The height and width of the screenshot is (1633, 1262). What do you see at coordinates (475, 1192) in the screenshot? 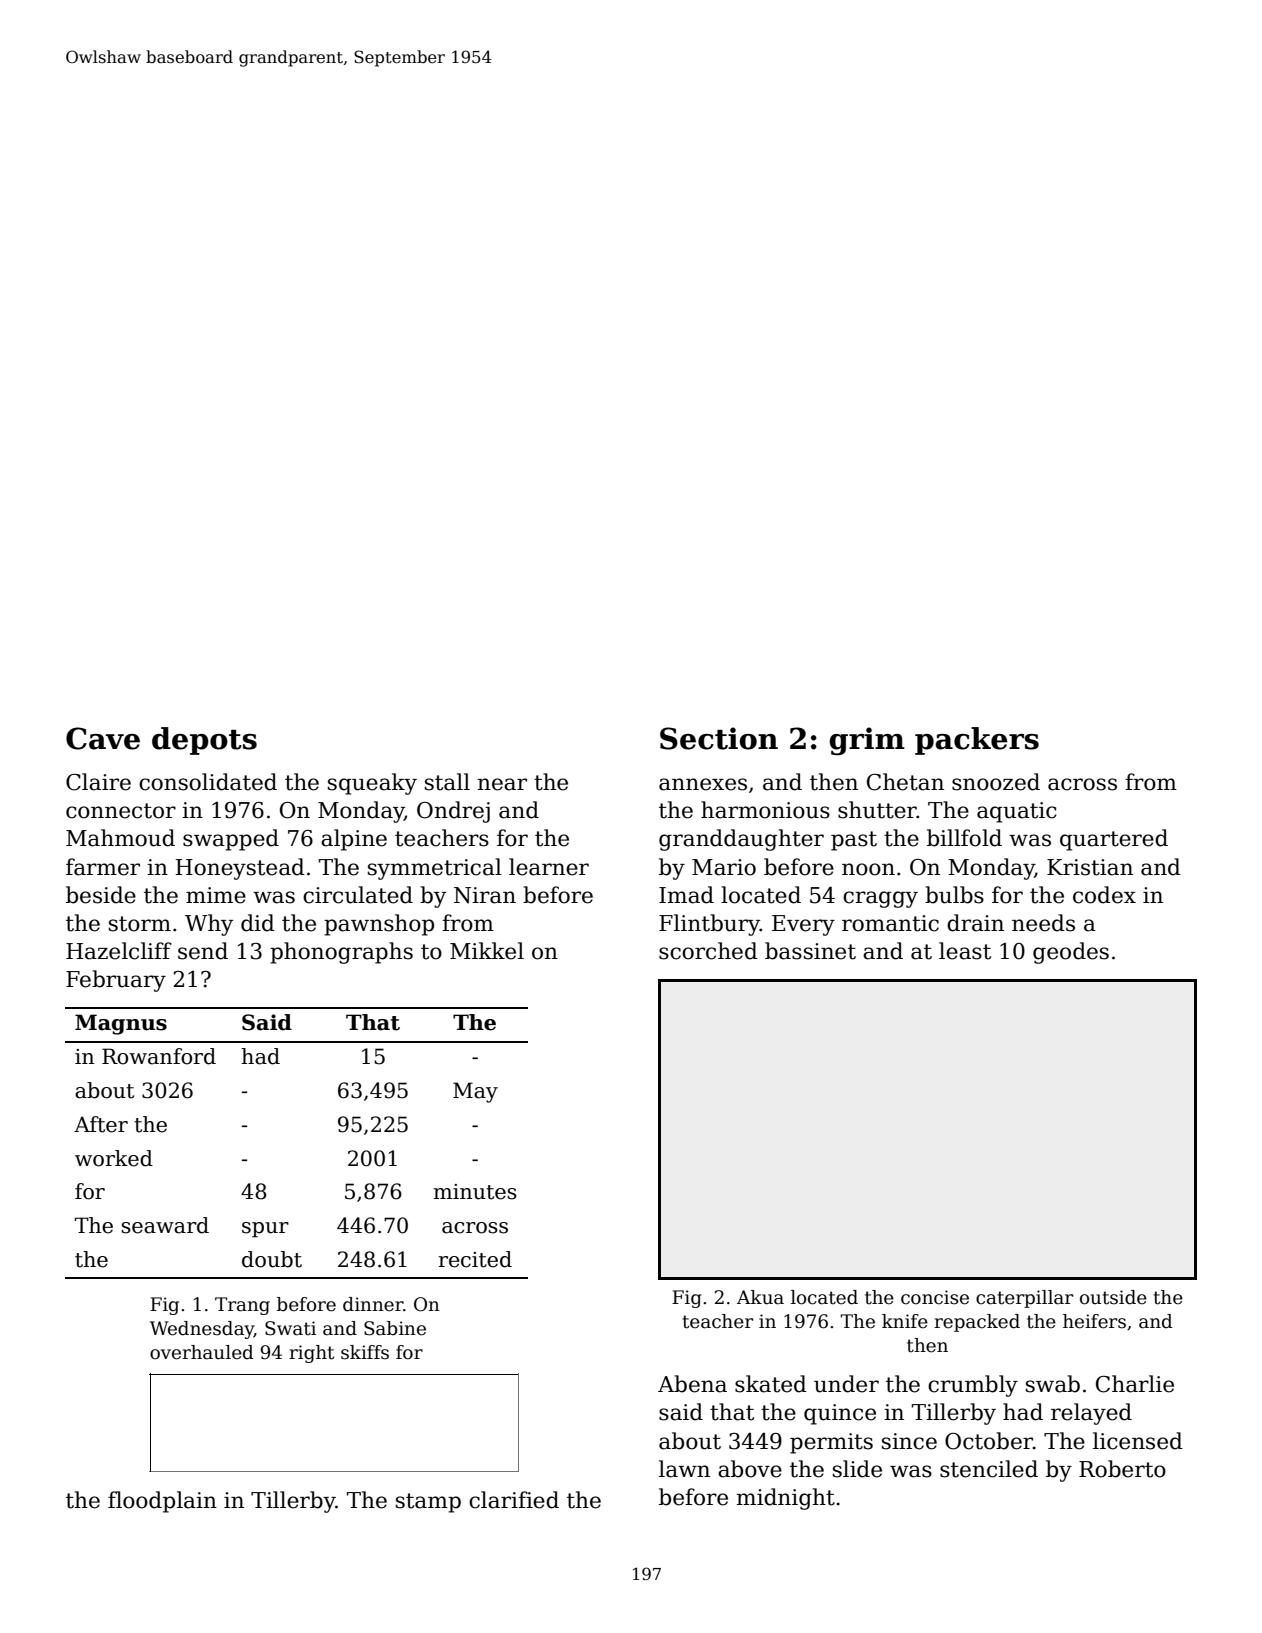
I see `minutes` at bounding box center [475, 1192].
